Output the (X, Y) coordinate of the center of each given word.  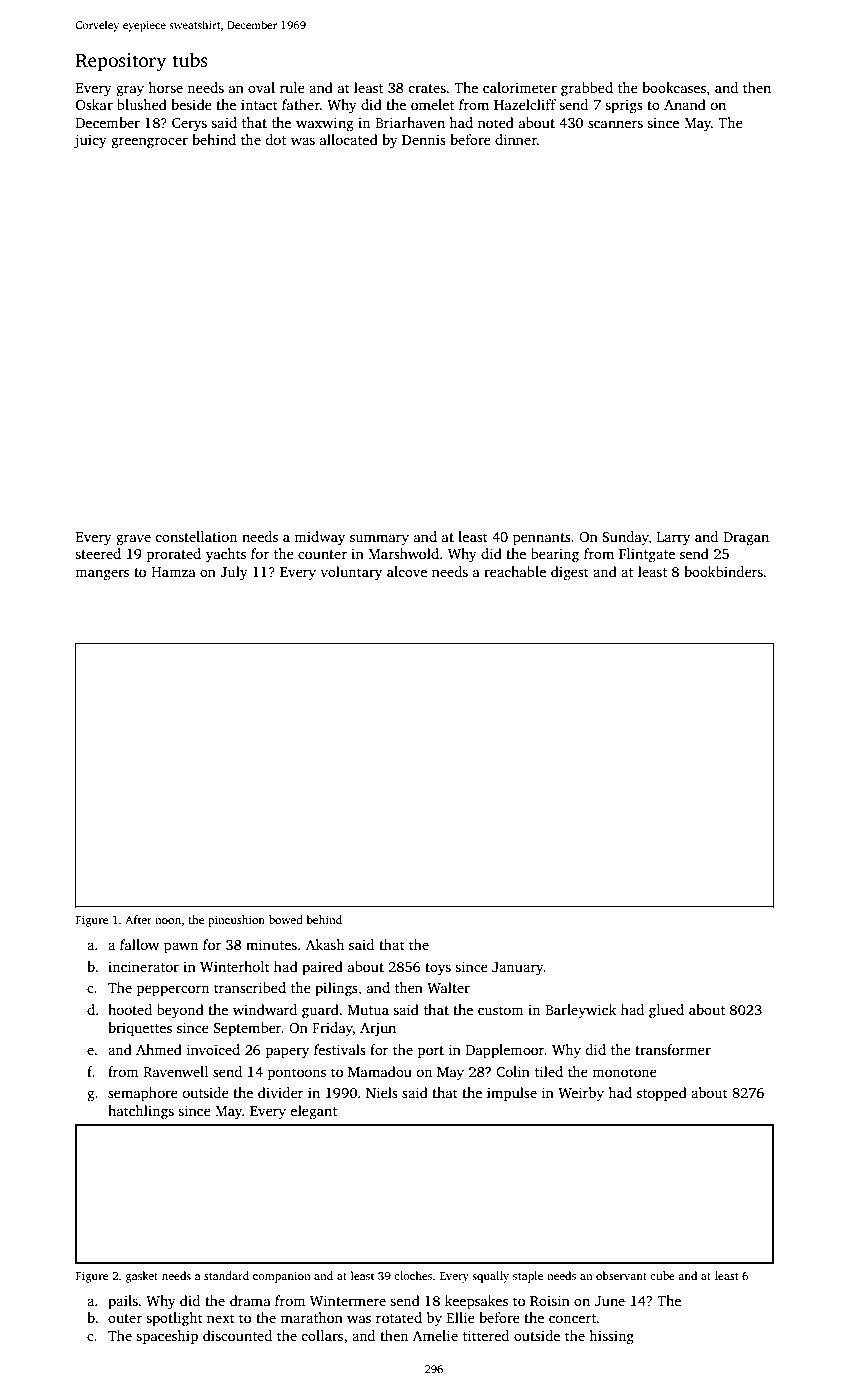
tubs (190, 60)
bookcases (674, 87)
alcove (407, 571)
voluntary (351, 573)
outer (125, 1318)
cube (662, 1275)
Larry (673, 538)
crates (427, 88)
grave (133, 540)
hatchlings (141, 1112)
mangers (102, 575)
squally (490, 1277)
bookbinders (723, 571)
